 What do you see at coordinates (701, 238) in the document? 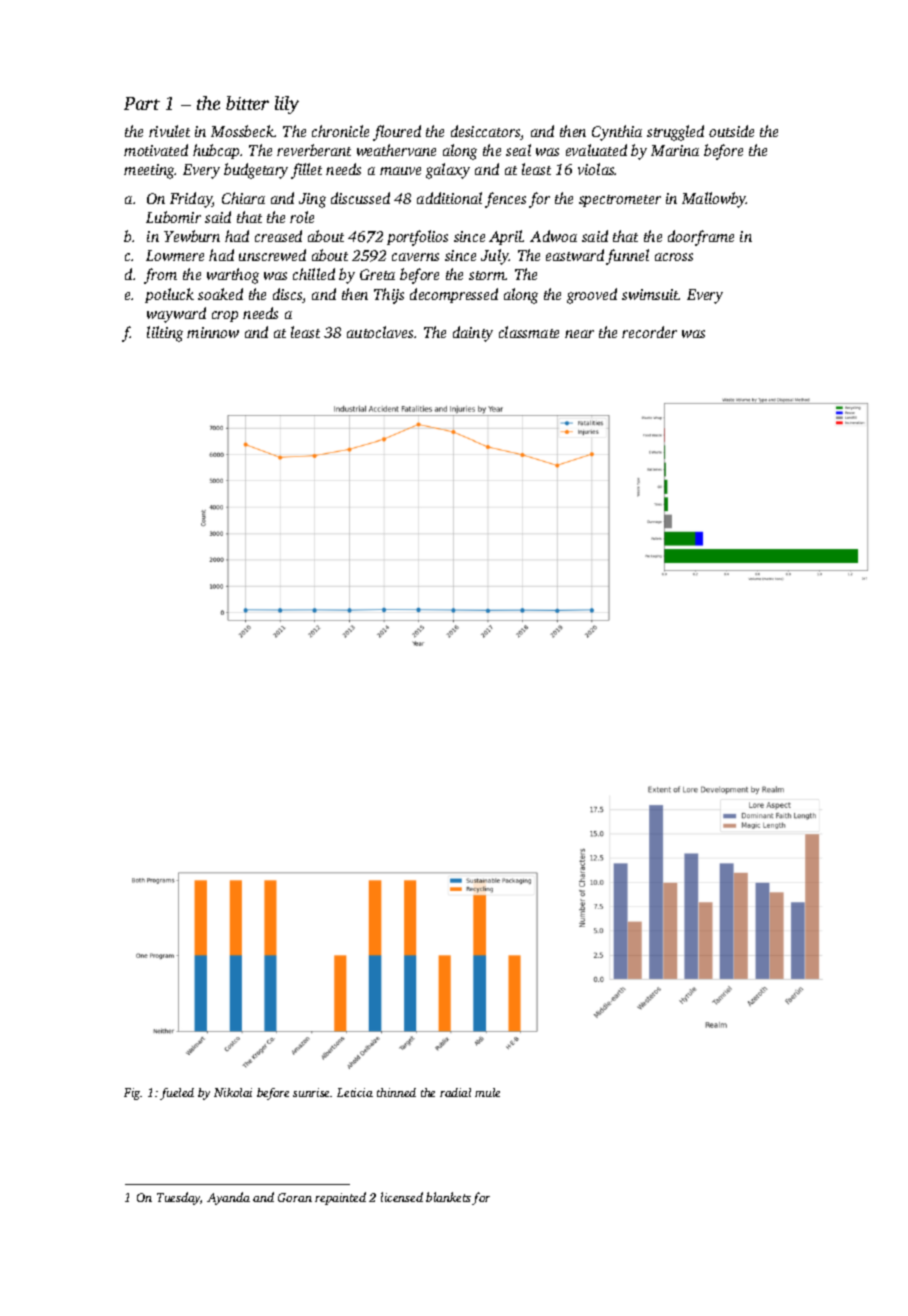
I see `doorframe` at bounding box center [701, 238].
